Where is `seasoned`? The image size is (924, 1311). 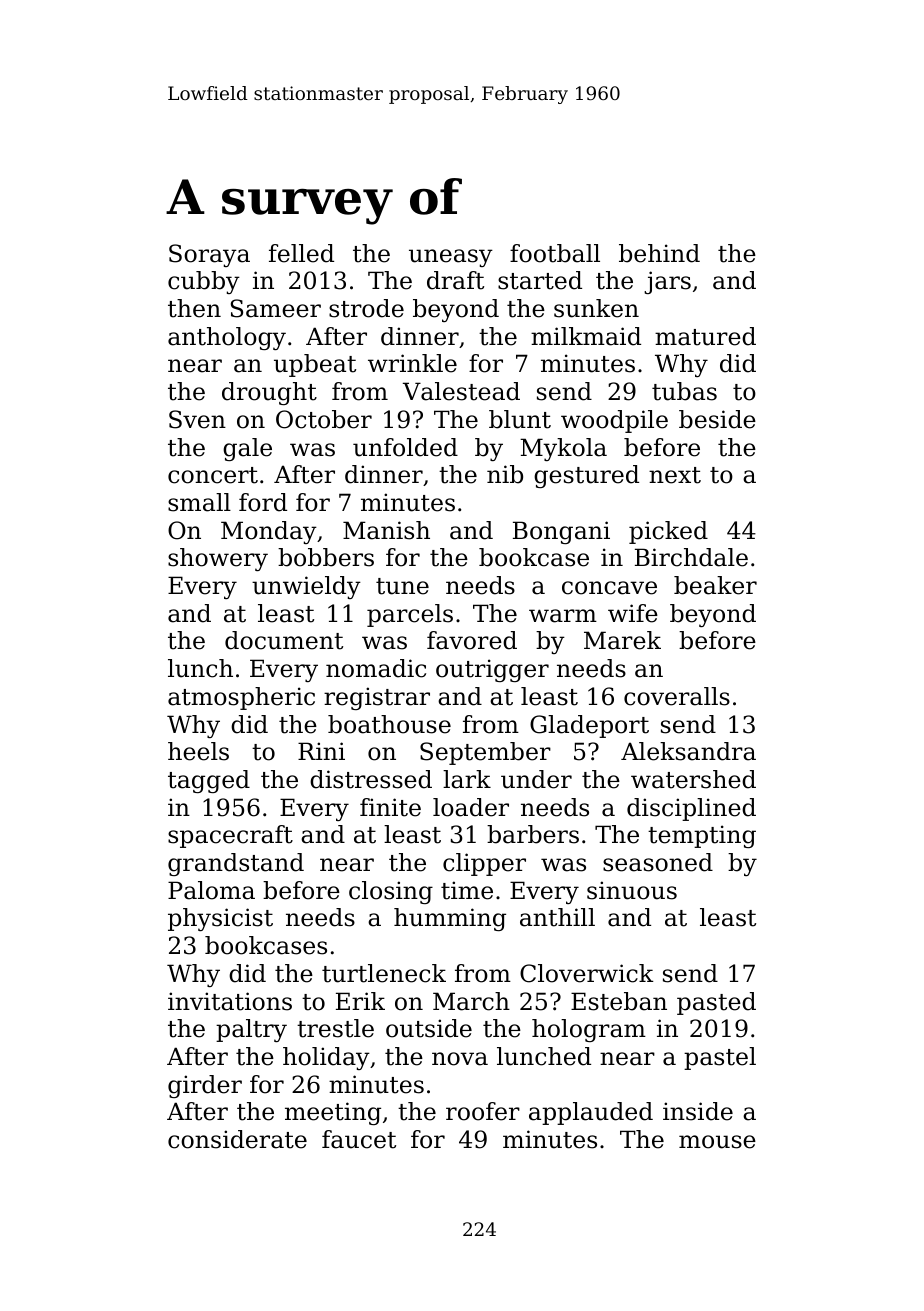
seasoned is located at coordinates (658, 862).
